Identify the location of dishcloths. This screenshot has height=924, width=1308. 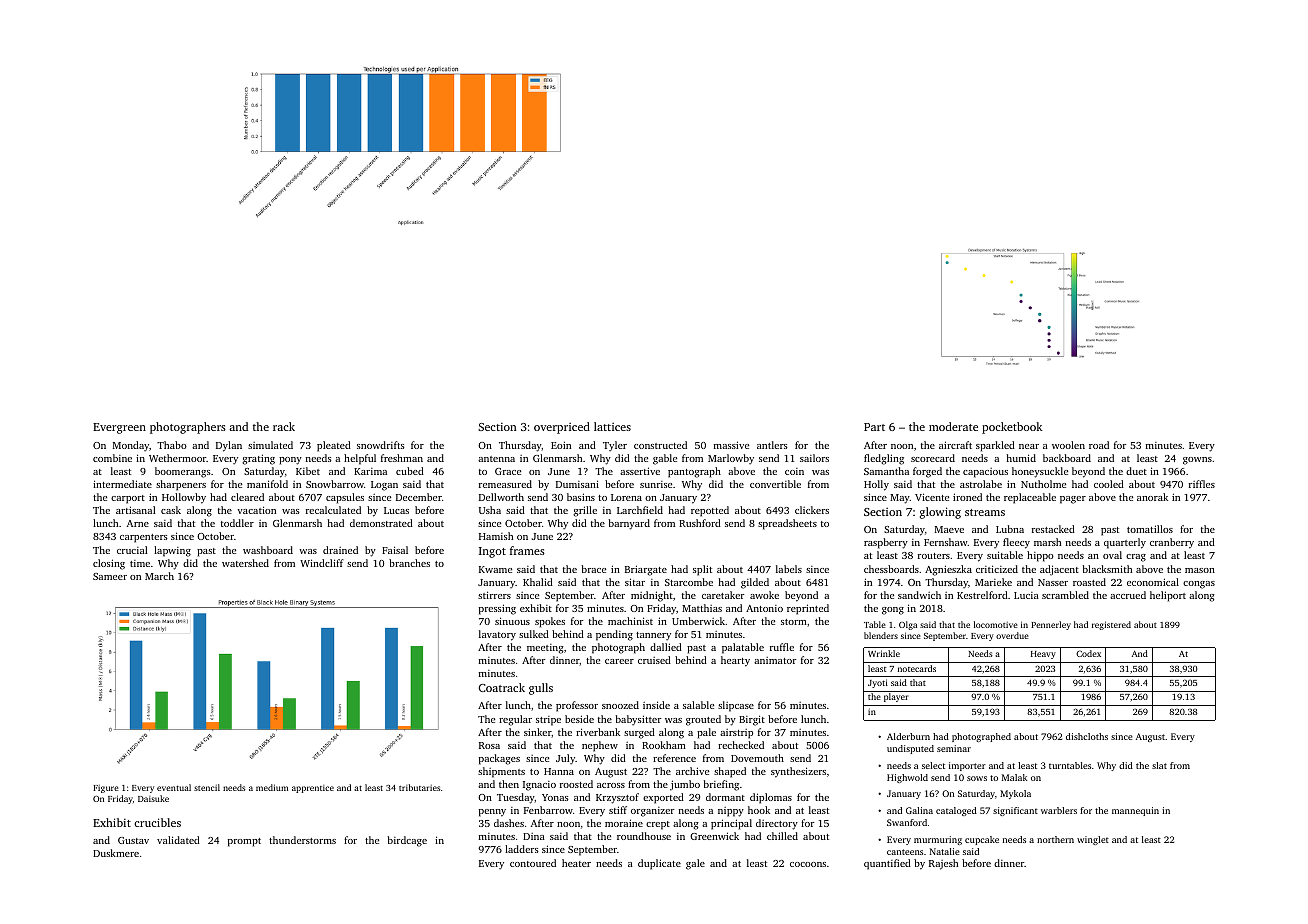
(1087, 736).
